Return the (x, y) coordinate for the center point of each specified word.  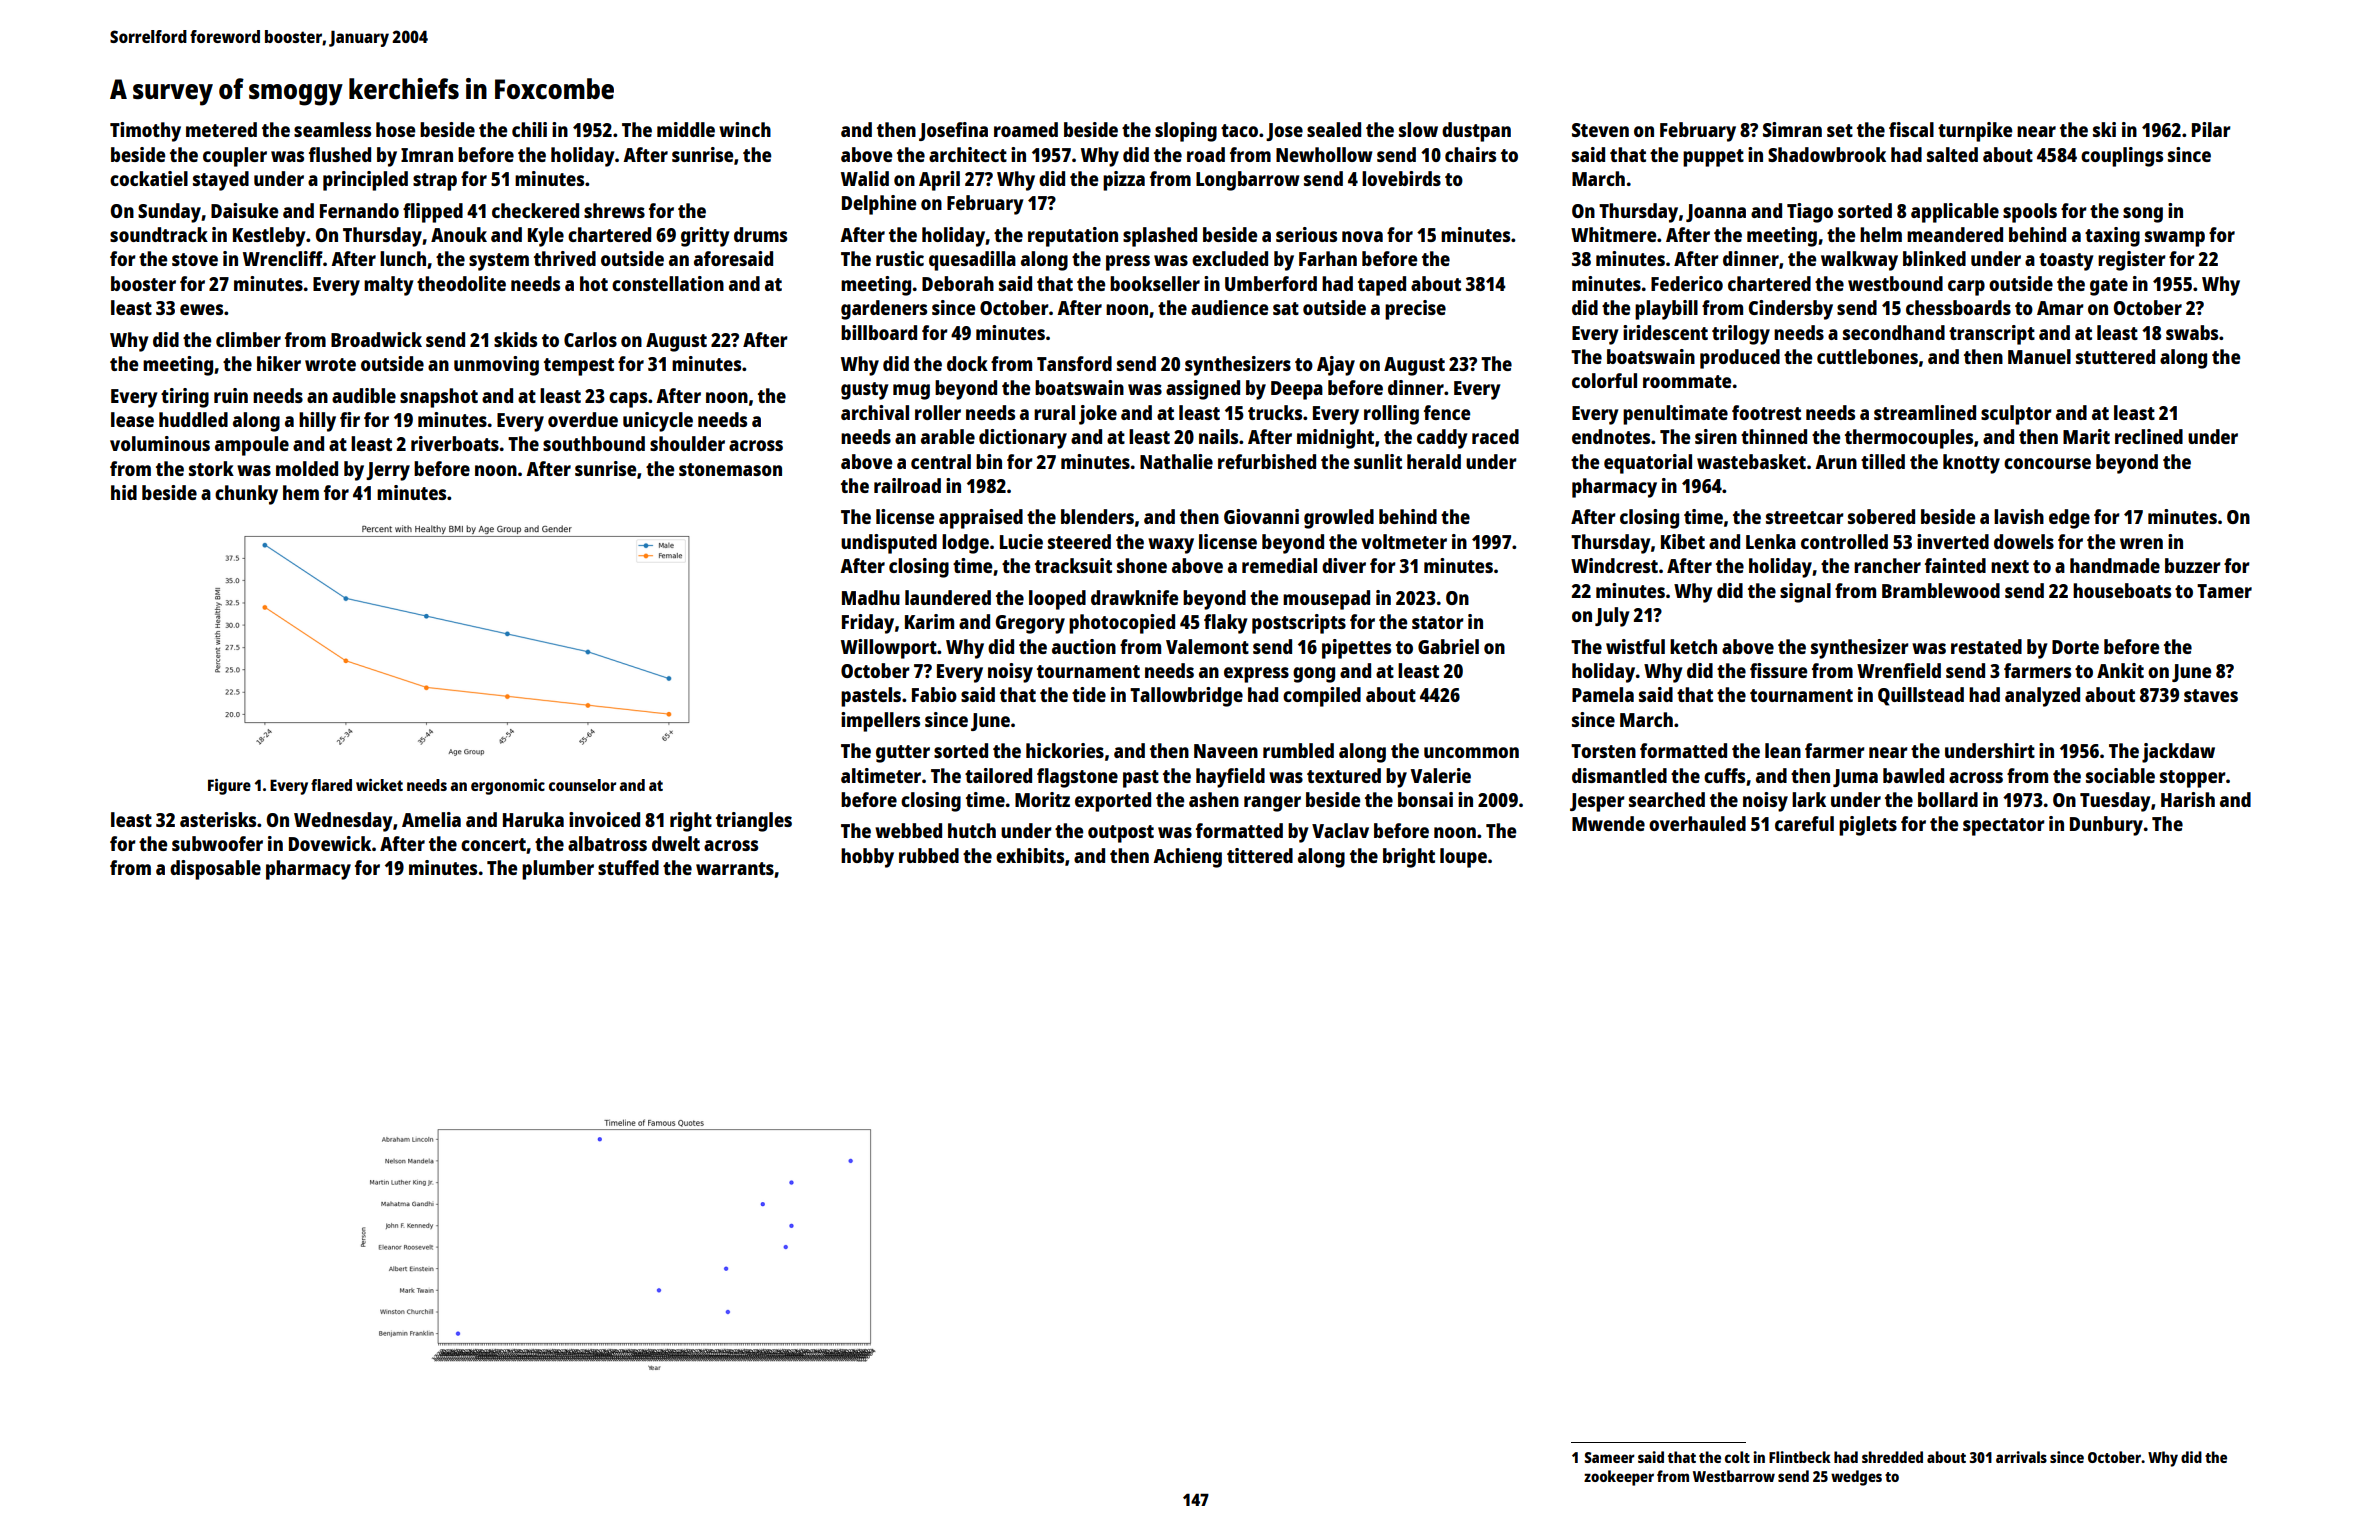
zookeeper (1619, 1478)
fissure (1778, 670)
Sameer (1609, 1457)
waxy (1171, 546)
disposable (215, 870)
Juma (1855, 778)
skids (515, 339)
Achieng (1187, 858)
